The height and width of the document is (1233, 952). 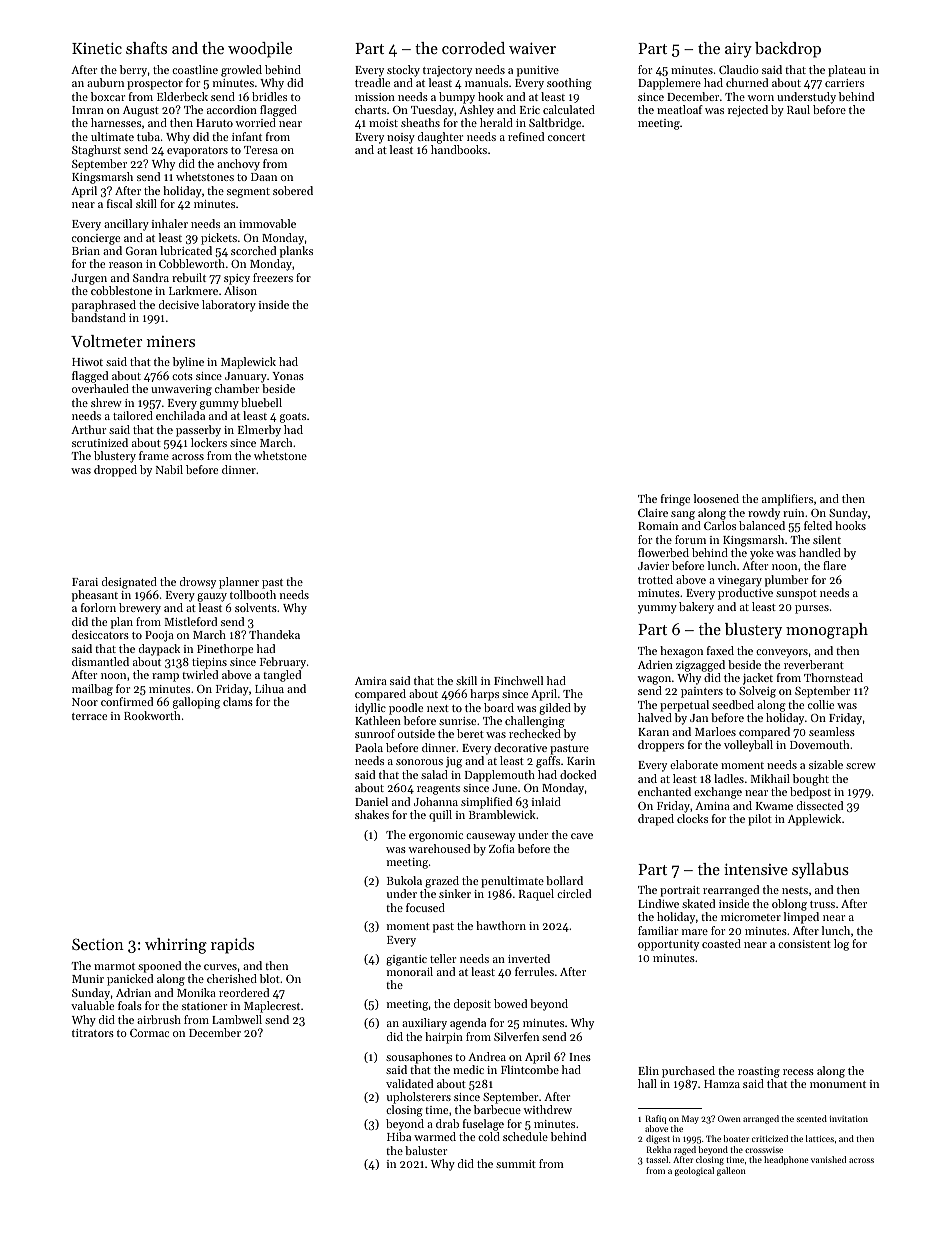 I want to click on coasted, so click(x=721, y=943).
